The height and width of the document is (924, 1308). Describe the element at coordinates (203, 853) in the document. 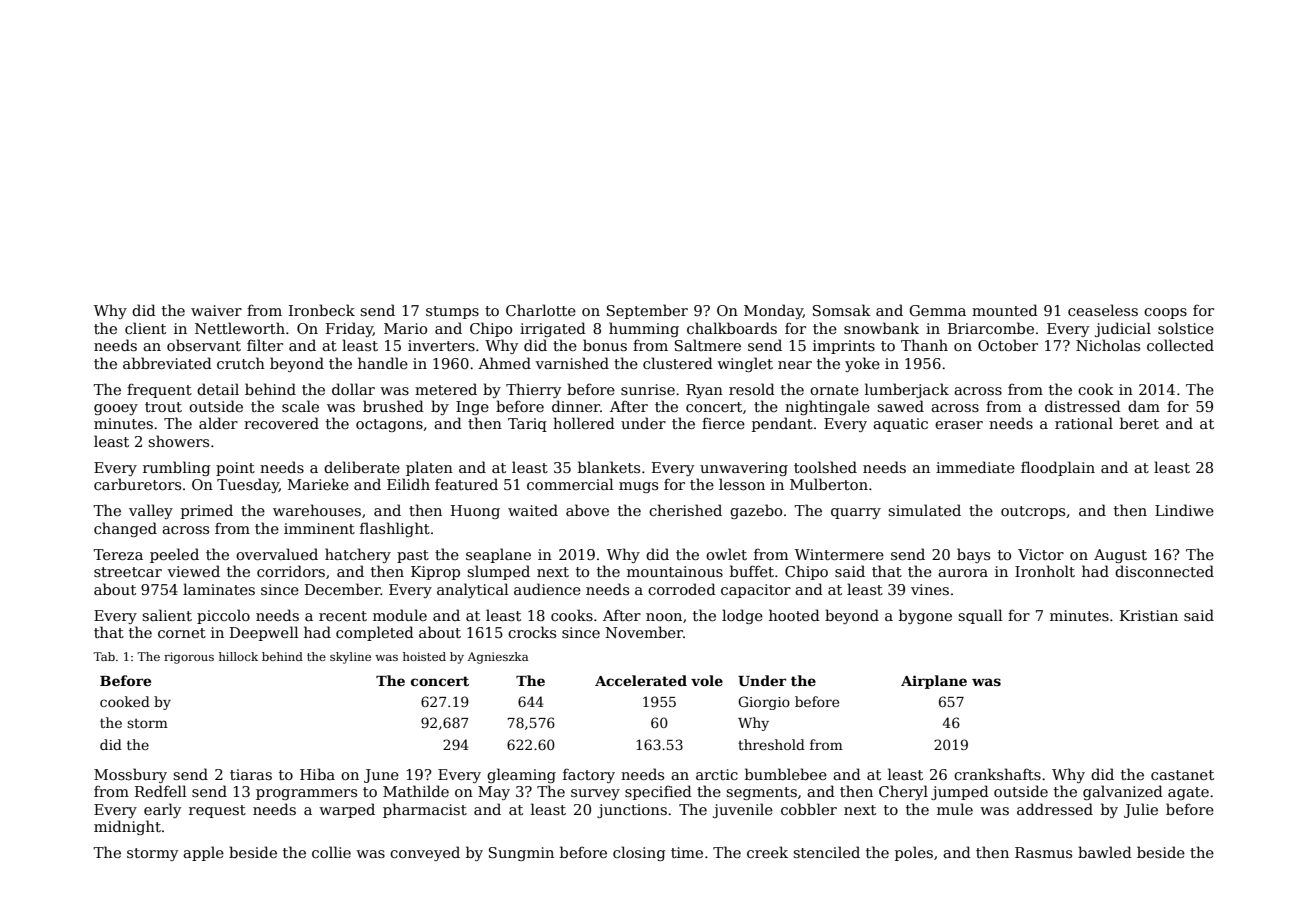

I see `apple` at that location.
